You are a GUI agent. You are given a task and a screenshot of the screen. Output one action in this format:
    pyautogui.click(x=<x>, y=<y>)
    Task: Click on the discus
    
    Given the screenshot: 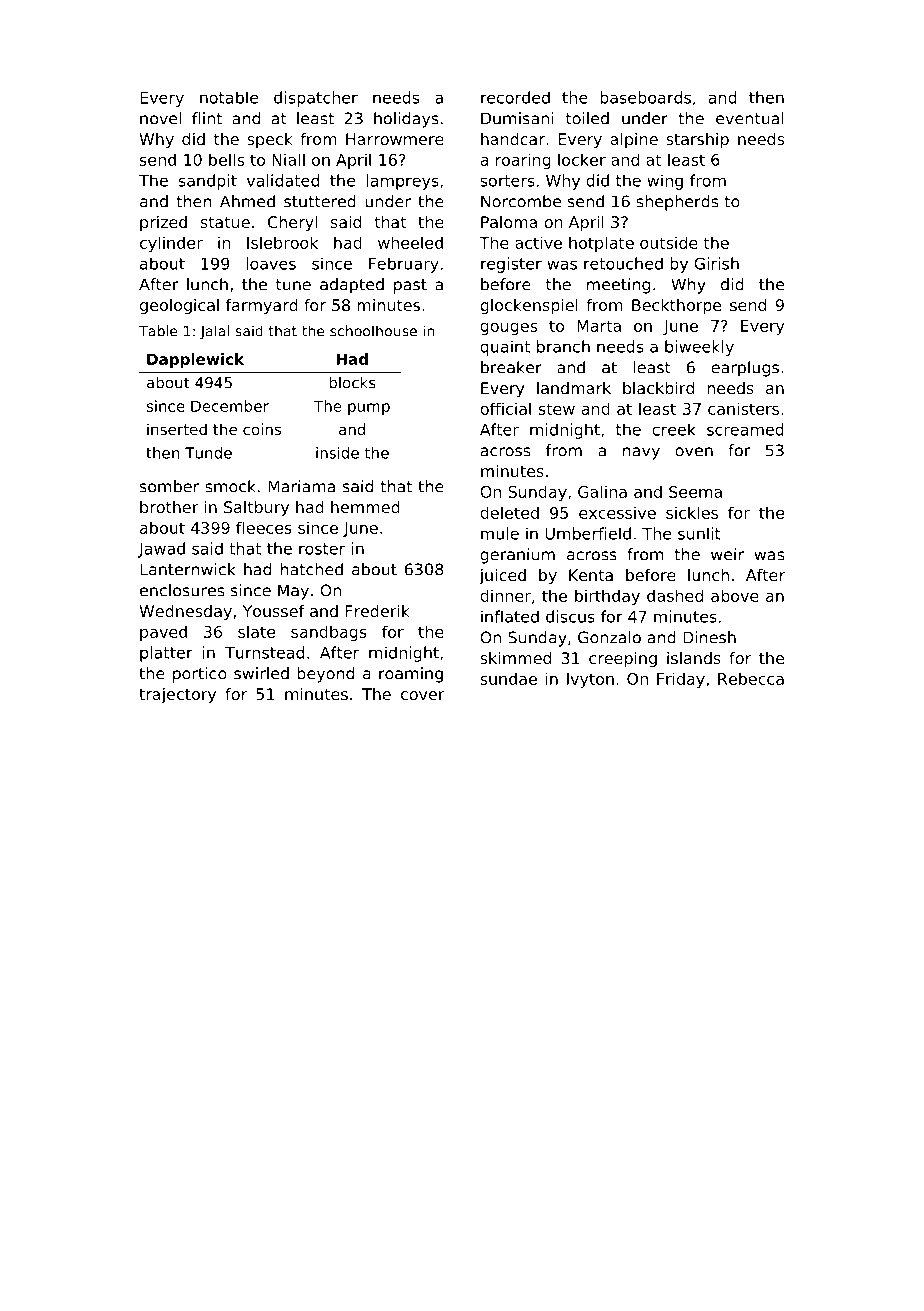 What is the action you would take?
    pyautogui.click(x=570, y=616)
